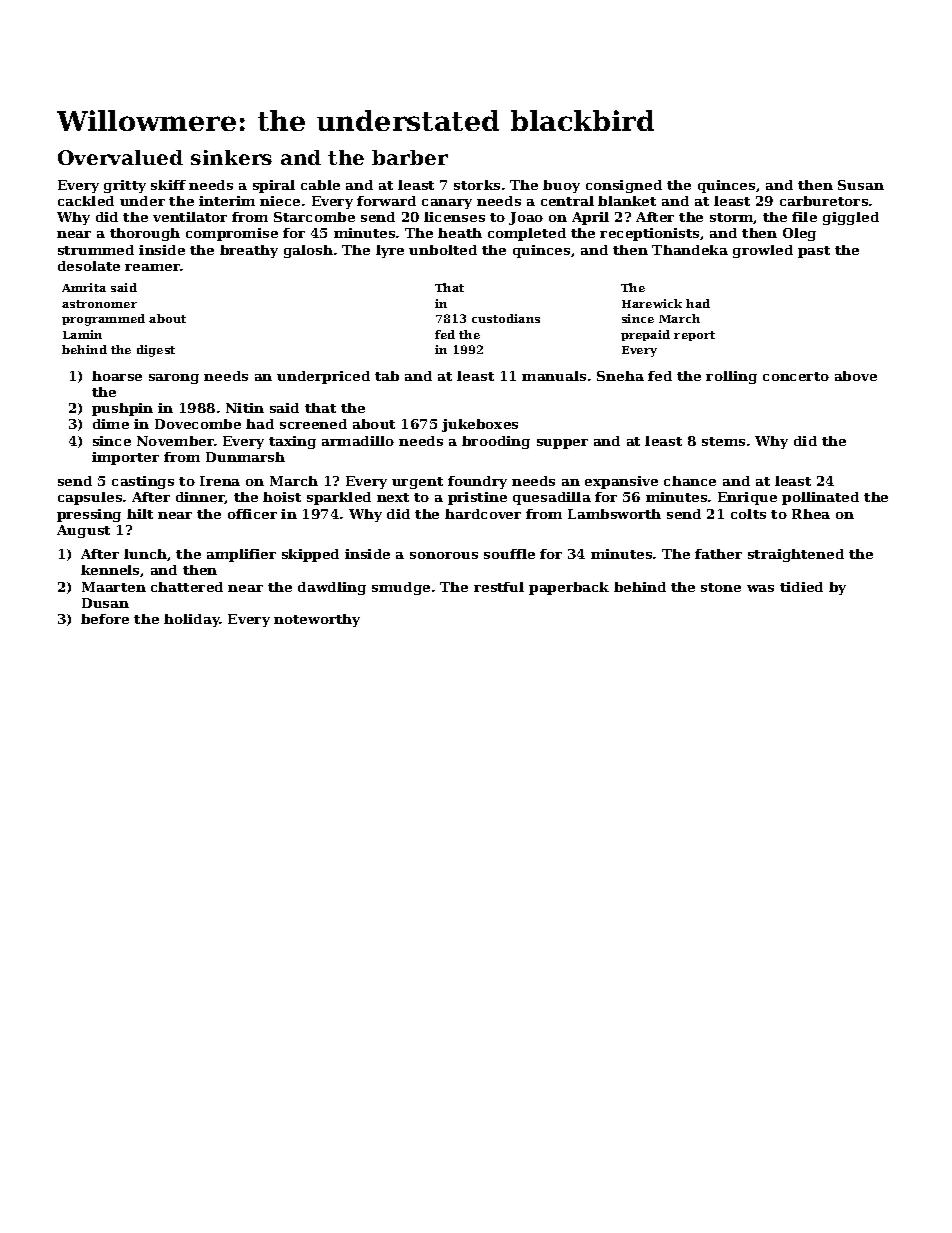 The image size is (952, 1233). What do you see at coordinates (105, 619) in the image?
I see `before` at bounding box center [105, 619].
